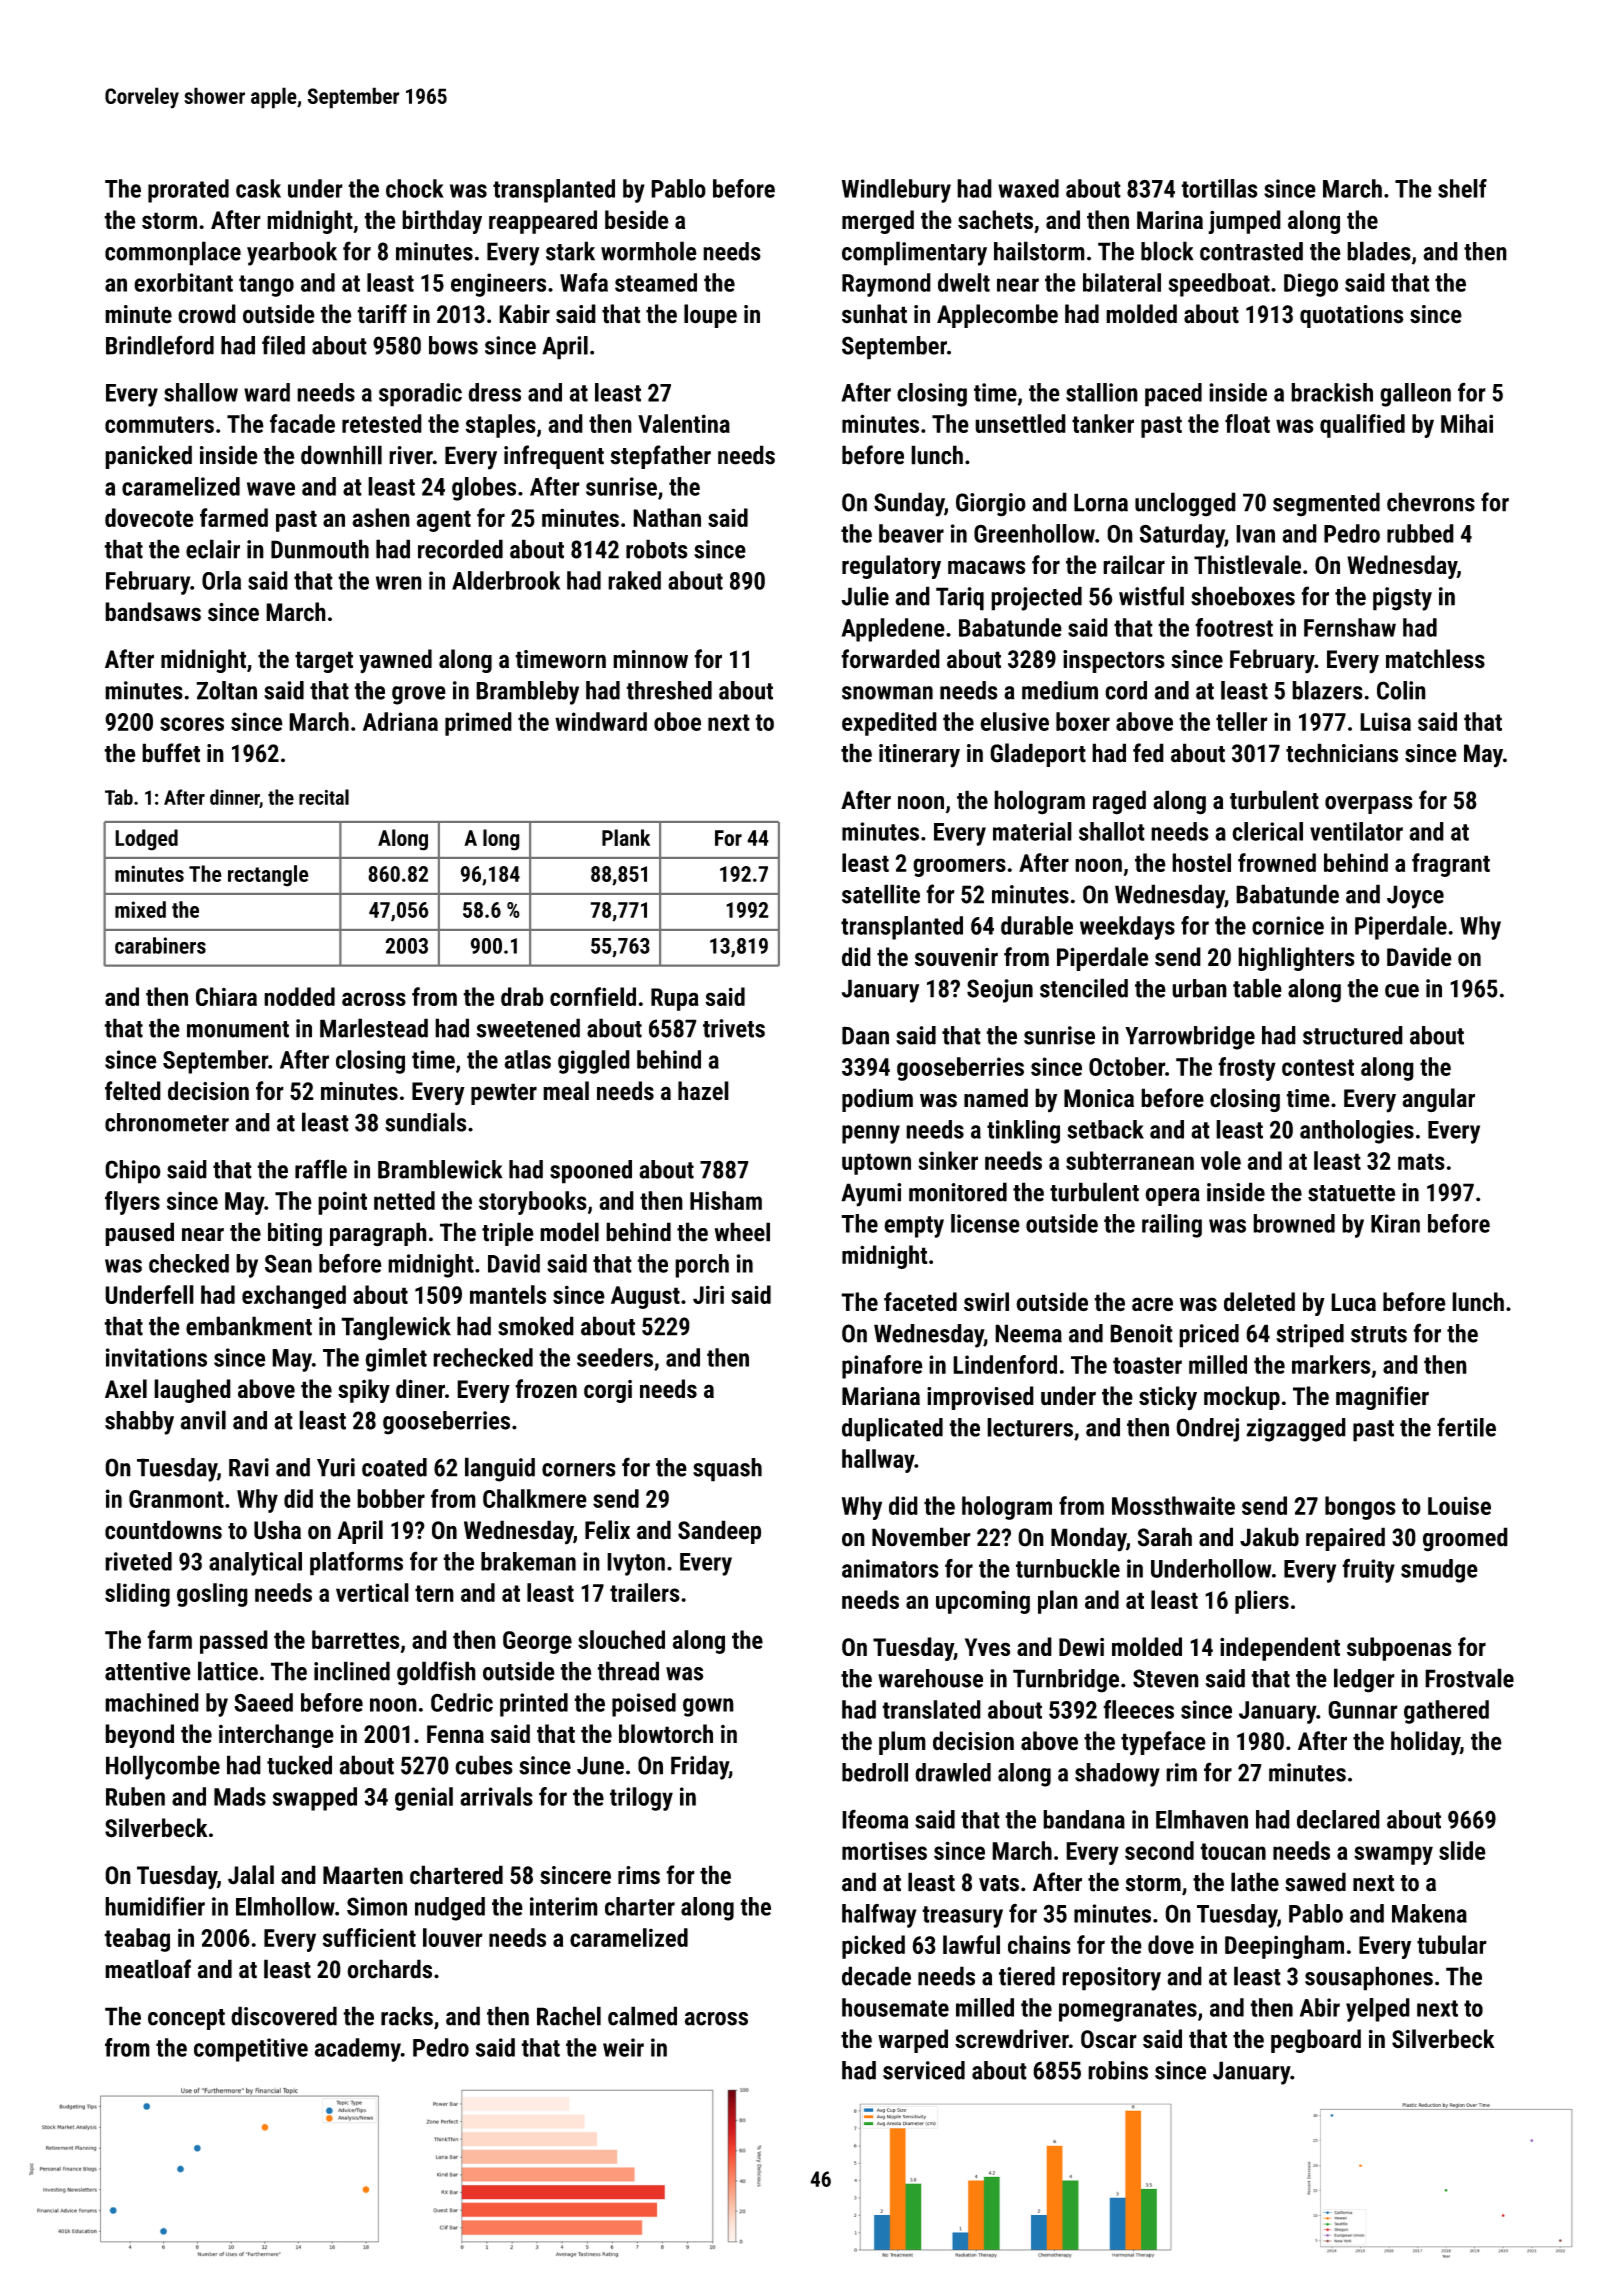  What do you see at coordinates (623, 2047) in the screenshot?
I see `weir` at bounding box center [623, 2047].
